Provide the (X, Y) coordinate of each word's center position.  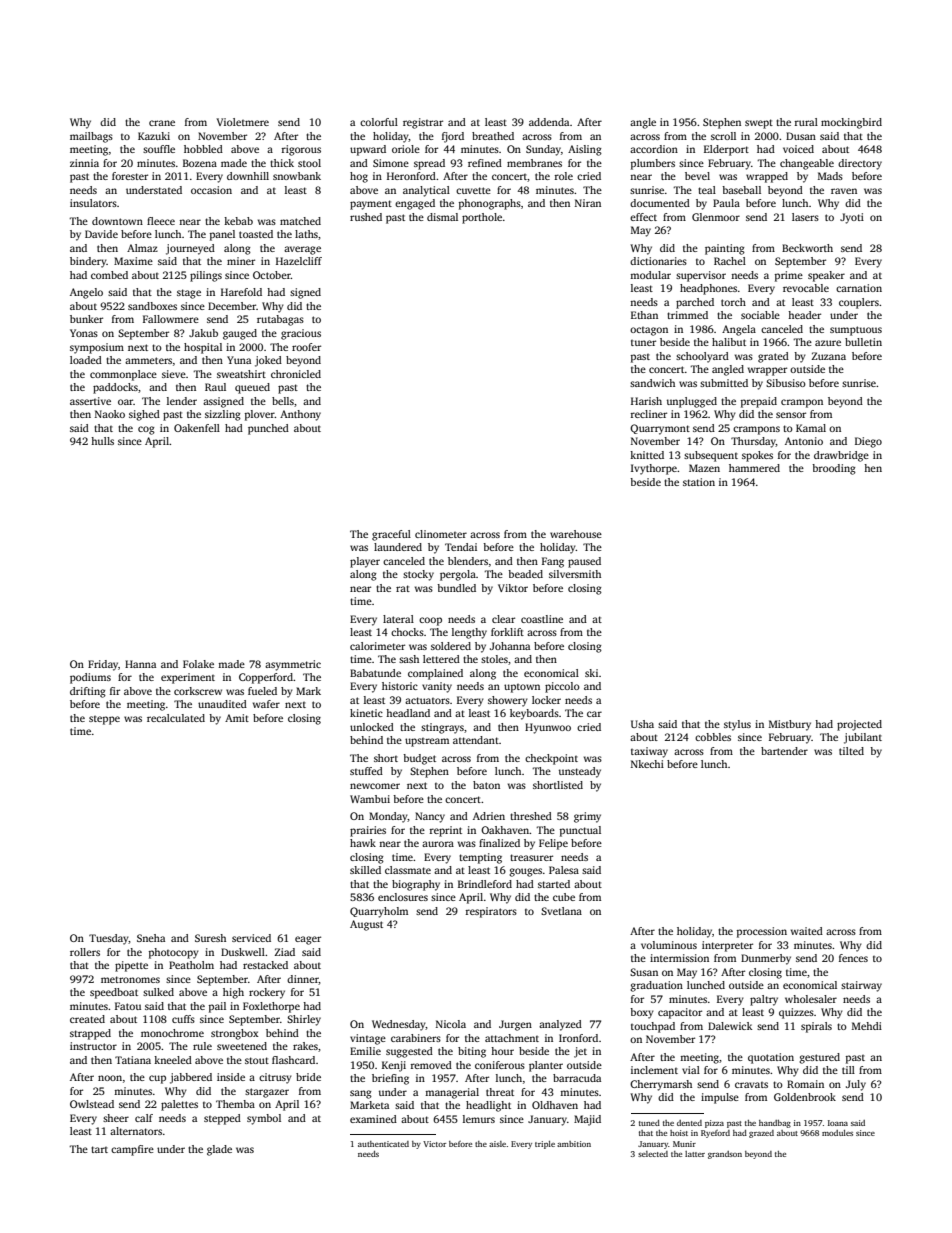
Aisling (585, 150)
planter (546, 1066)
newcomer (375, 786)
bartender (784, 751)
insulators (93, 203)
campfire (132, 1150)
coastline (542, 619)
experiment (188, 678)
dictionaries (658, 261)
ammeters (148, 360)
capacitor (680, 1013)
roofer (306, 347)
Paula (726, 203)
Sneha (151, 938)
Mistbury (790, 725)
